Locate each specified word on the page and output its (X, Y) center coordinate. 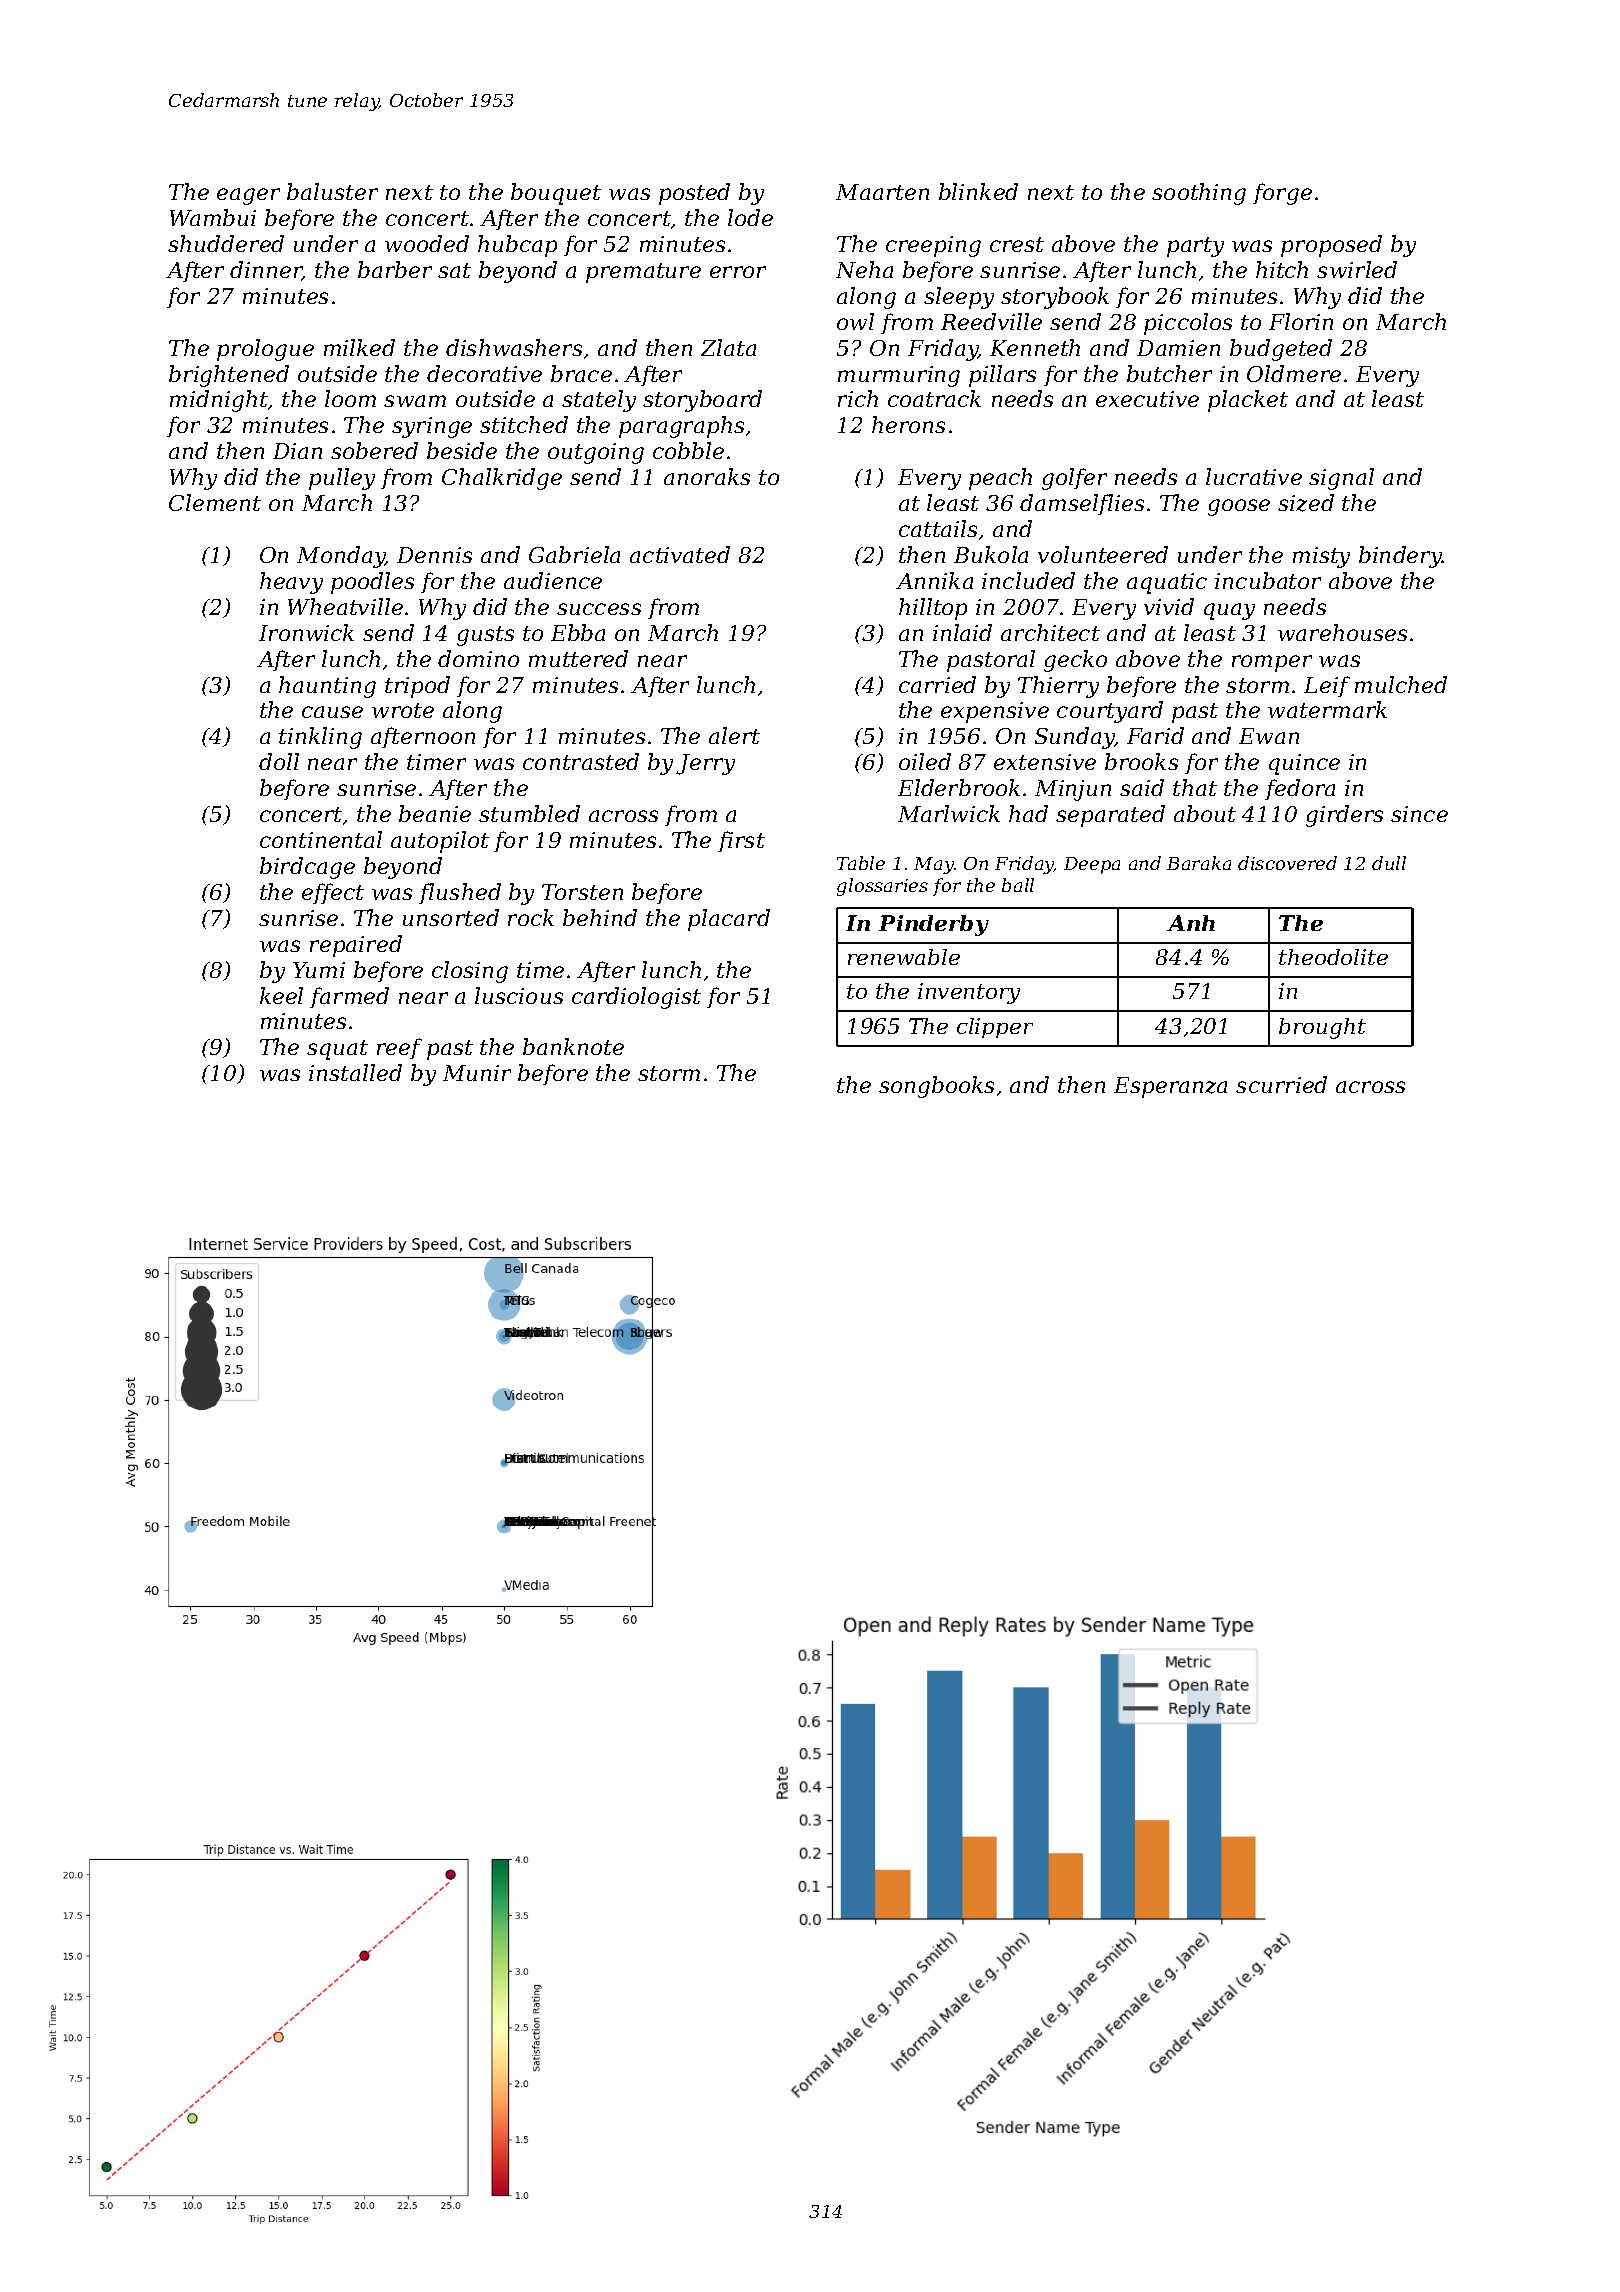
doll (279, 761)
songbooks (936, 1087)
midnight (219, 401)
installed (355, 1072)
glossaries (882, 887)
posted (694, 194)
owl (855, 321)
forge (1282, 194)
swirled (1357, 269)
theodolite (1333, 957)
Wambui (213, 217)
